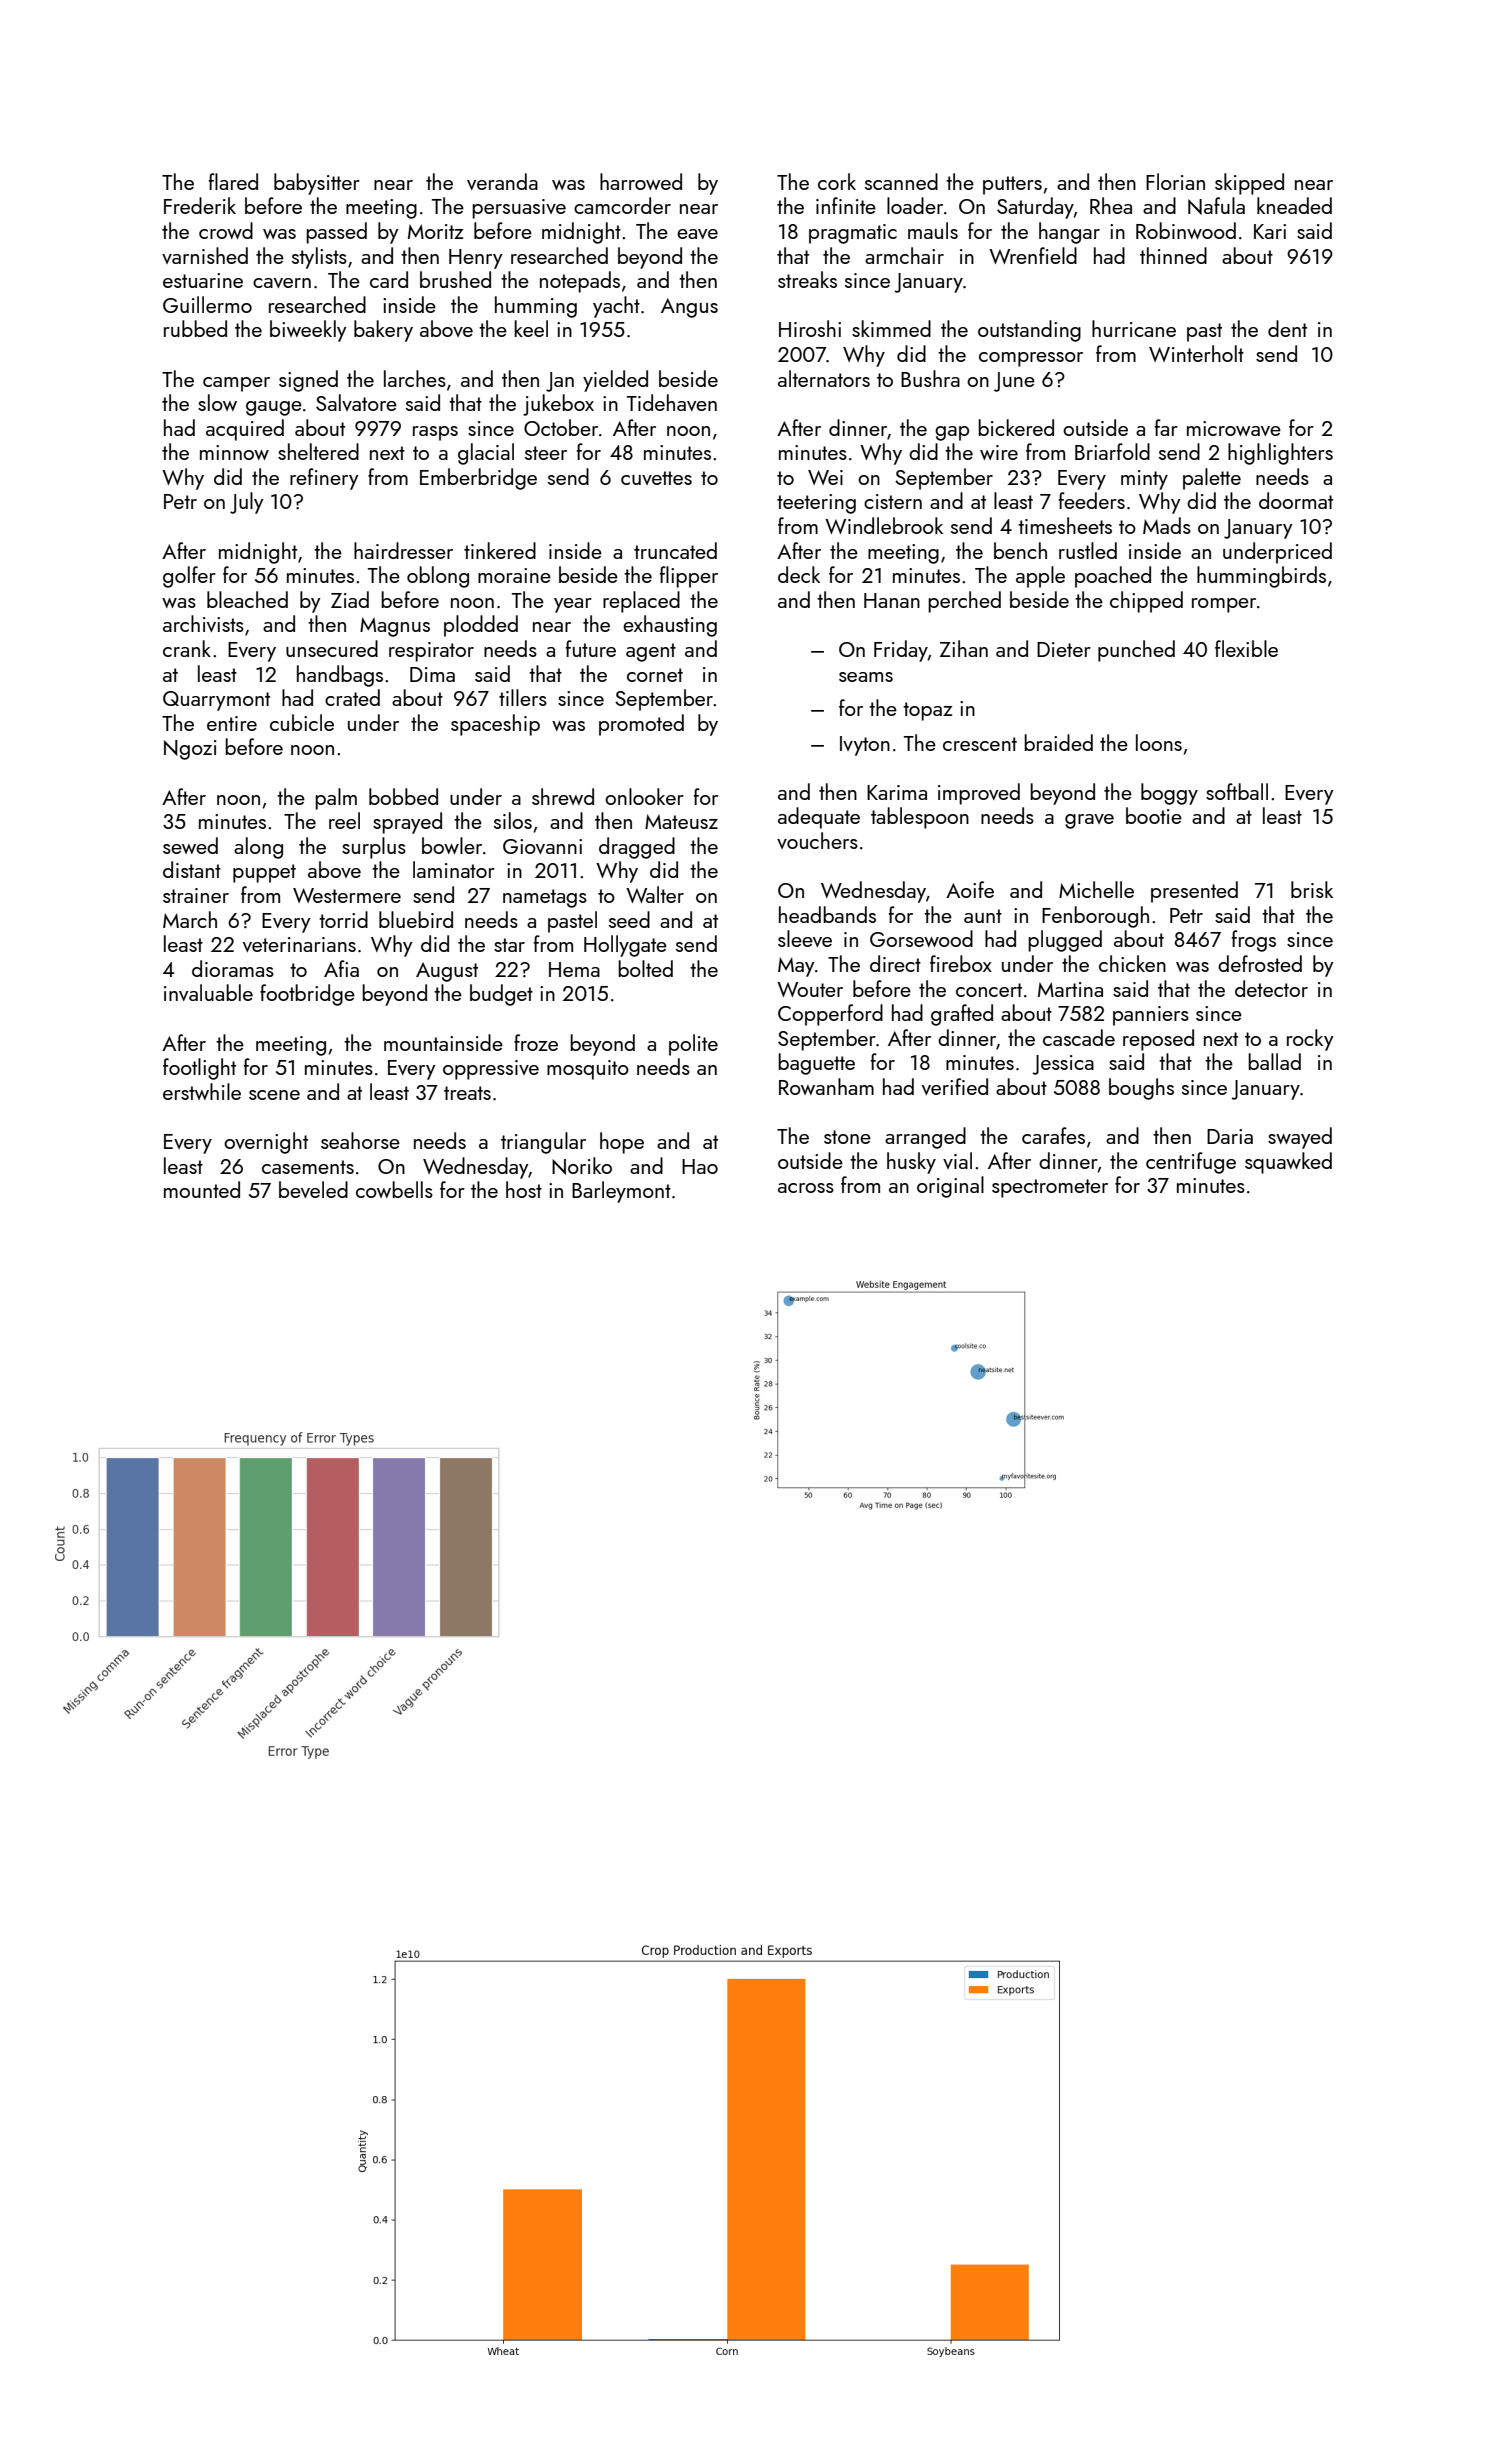  Describe the element at coordinates (901, 181) in the screenshot. I see `scanned` at that location.
